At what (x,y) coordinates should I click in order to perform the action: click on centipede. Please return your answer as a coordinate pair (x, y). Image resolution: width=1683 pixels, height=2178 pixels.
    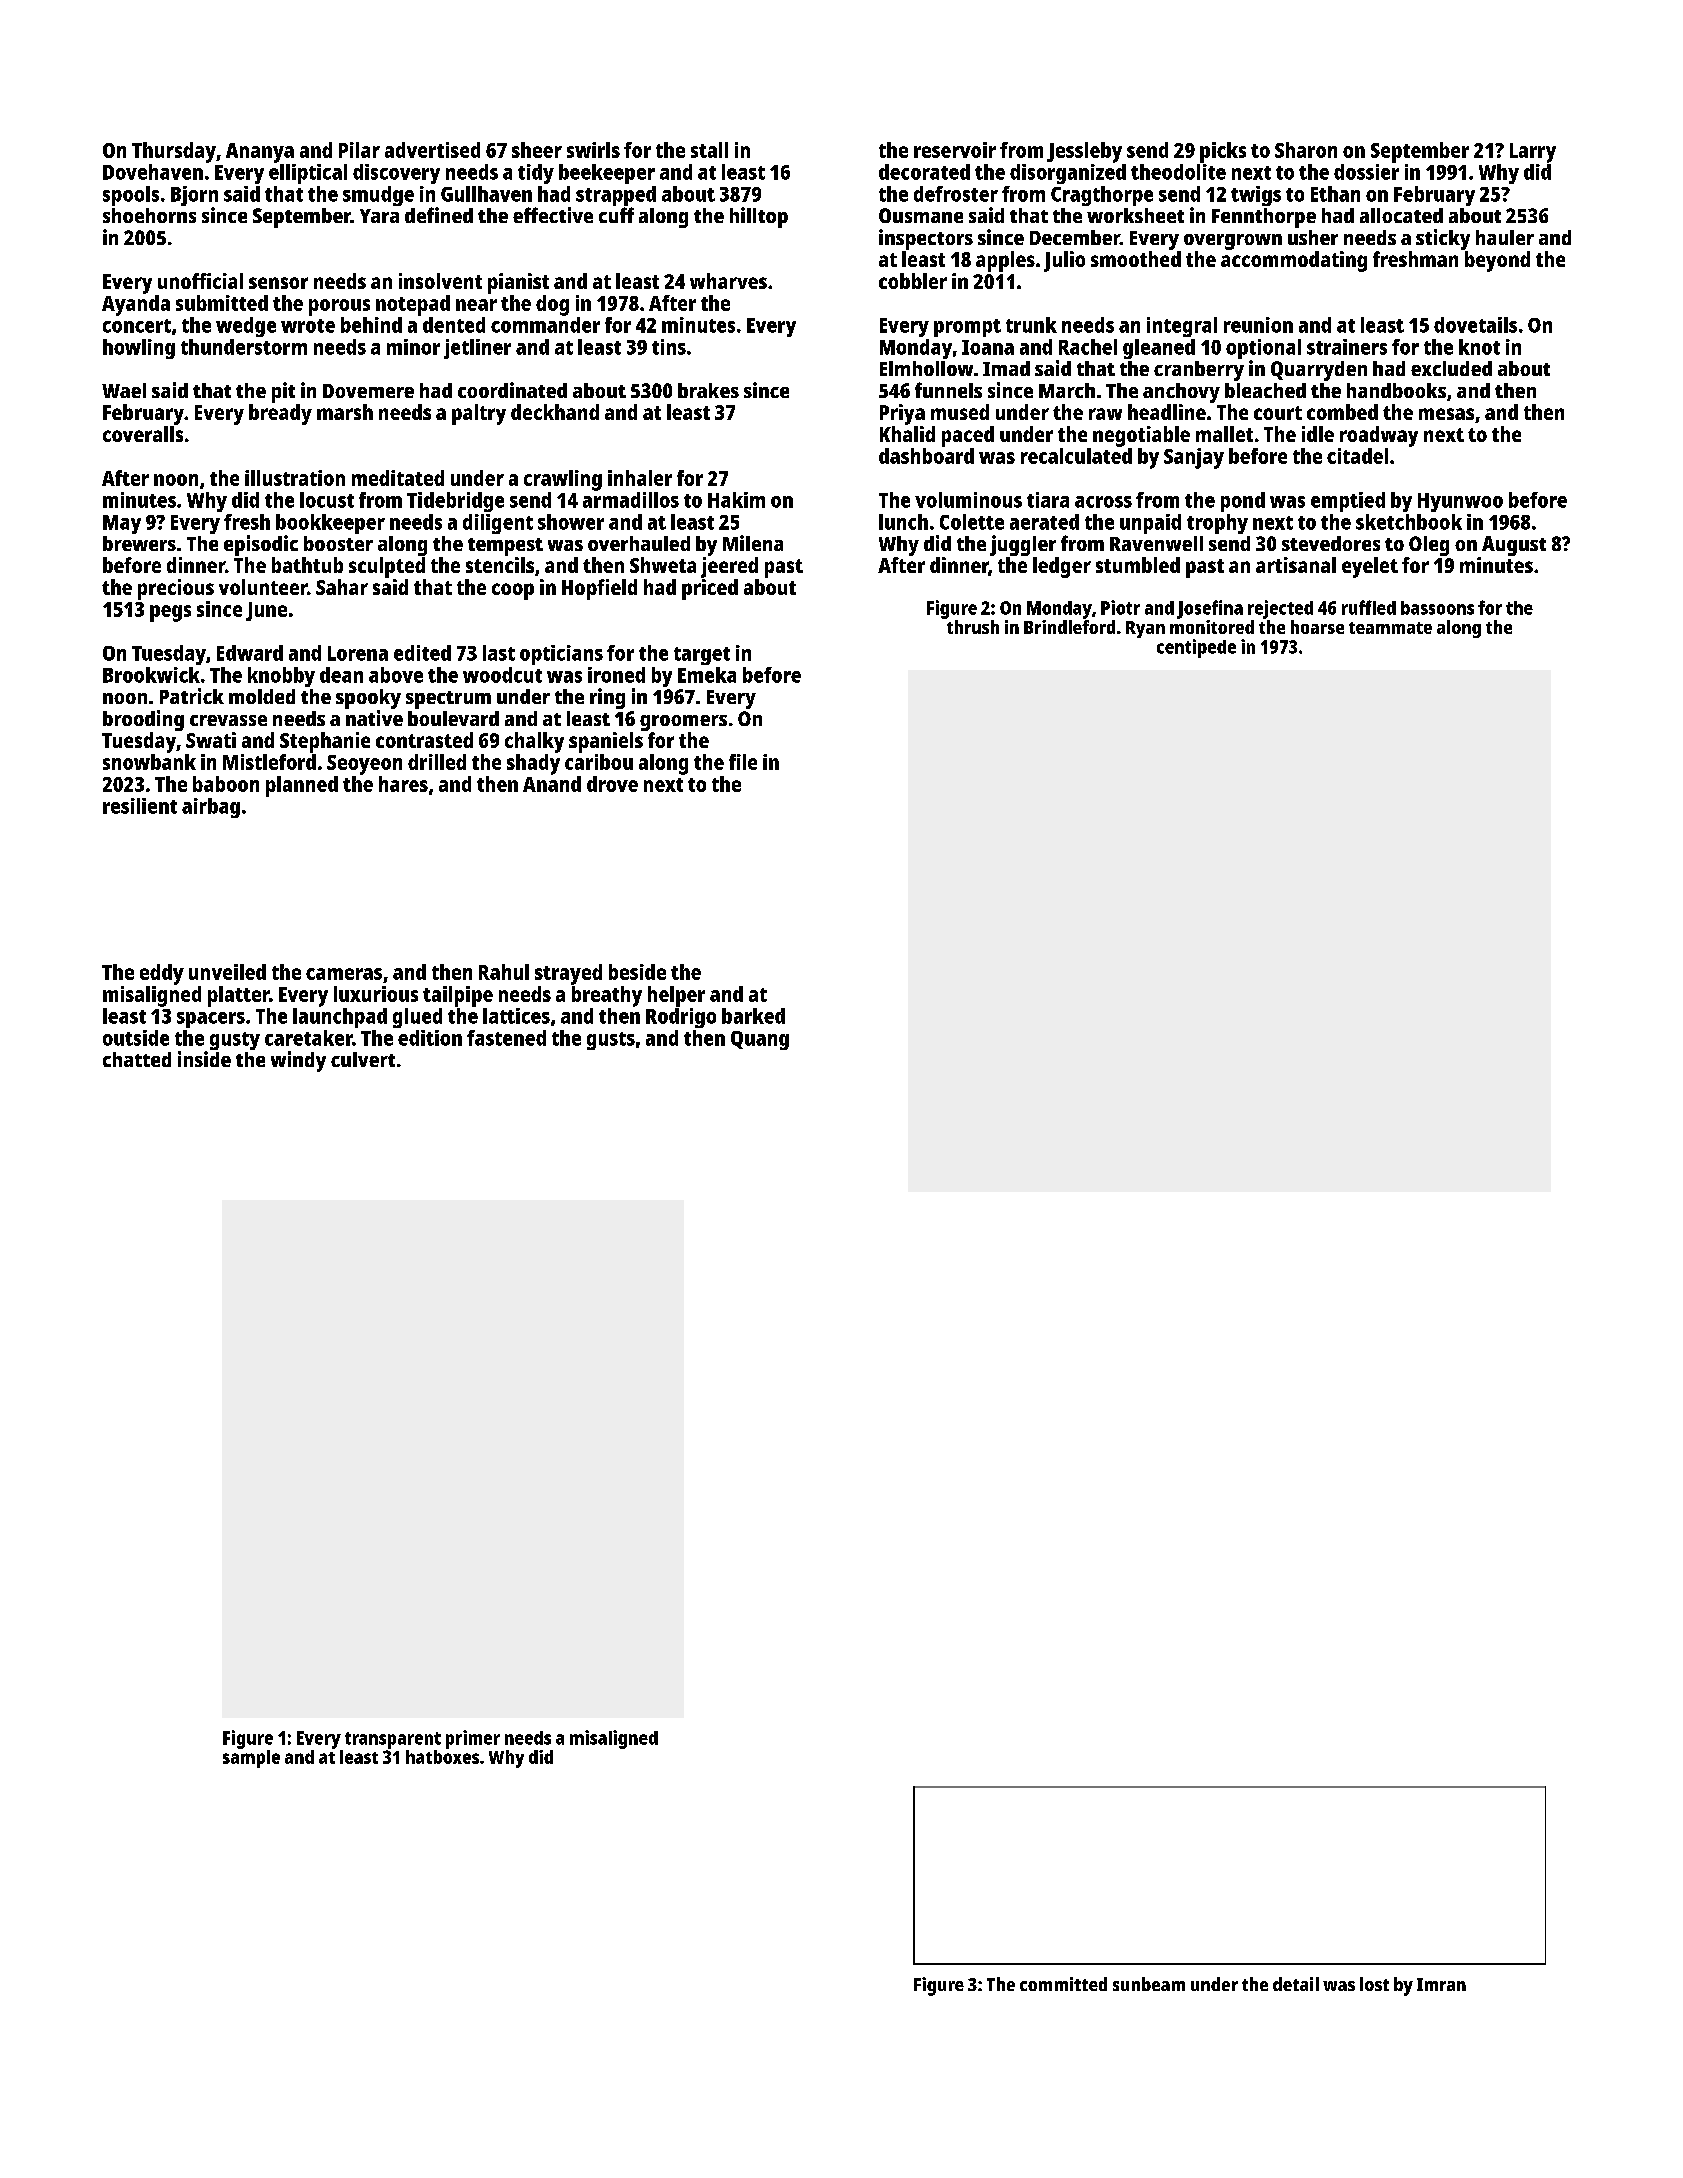
    Looking at the image, I should click on (1196, 648).
